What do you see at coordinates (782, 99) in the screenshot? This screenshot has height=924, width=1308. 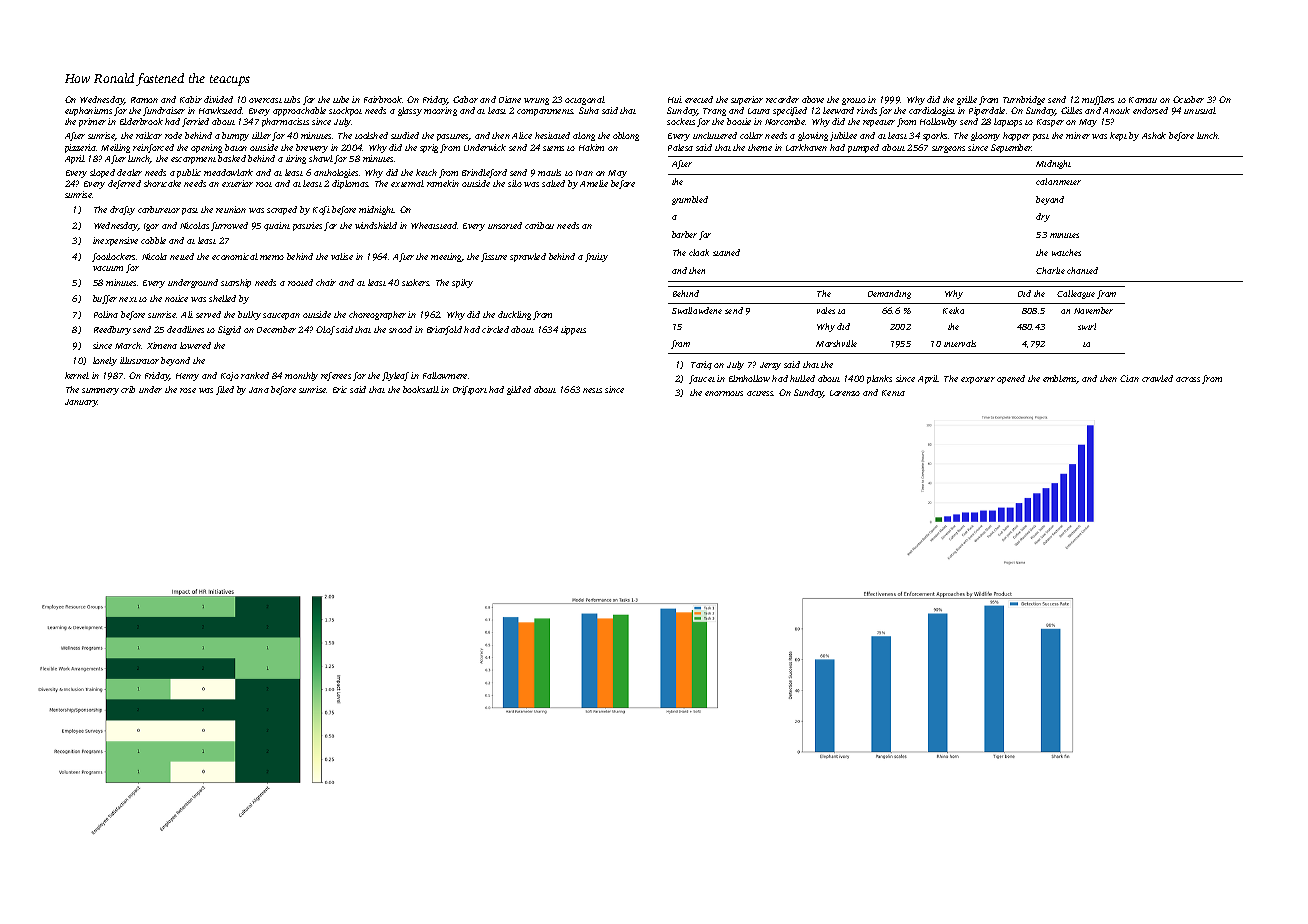 I see `recorder` at bounding box center [782, 99].
